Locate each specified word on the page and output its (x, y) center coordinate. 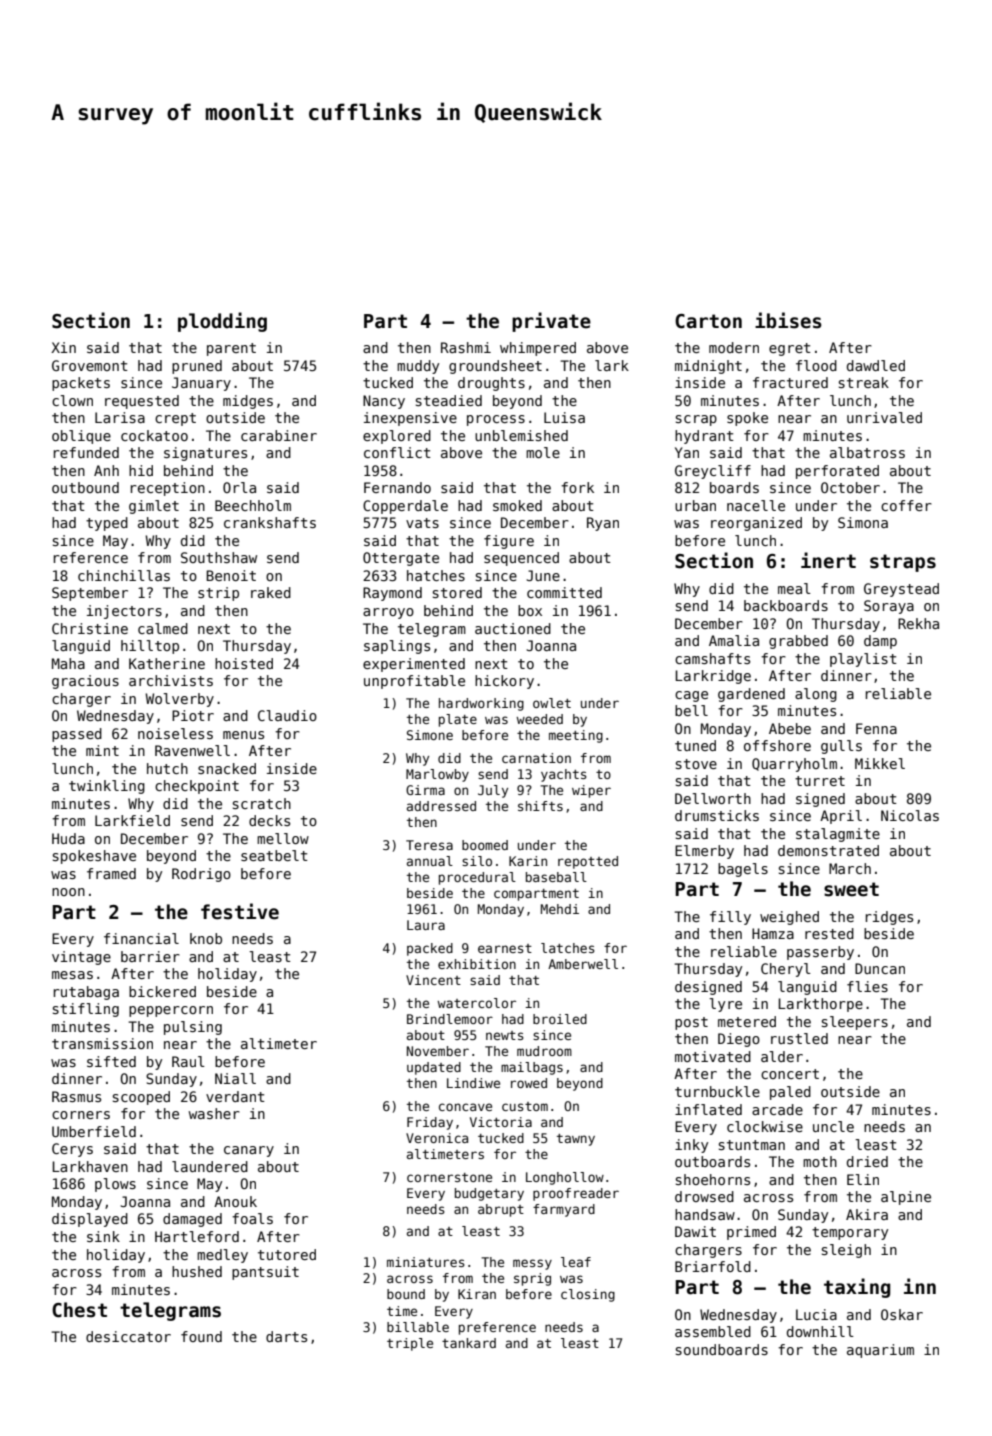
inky (691, 1146)
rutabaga (86, 993)
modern (734, 347)
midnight (708, 367)
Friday (430, 1123)
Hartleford (197, 1236)
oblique (81, 437)
